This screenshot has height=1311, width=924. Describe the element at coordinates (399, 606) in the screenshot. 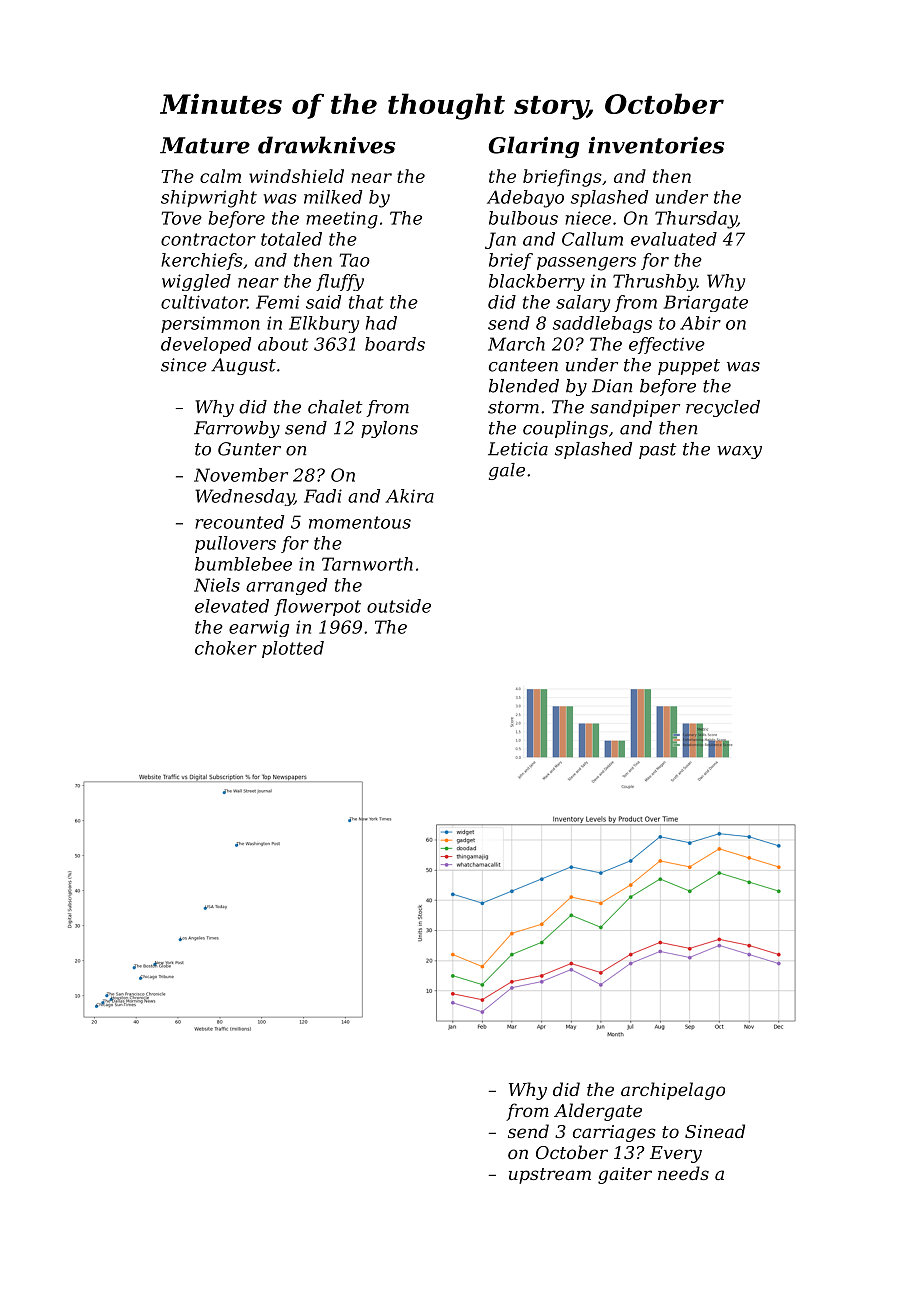

I see `outside` at that location.
